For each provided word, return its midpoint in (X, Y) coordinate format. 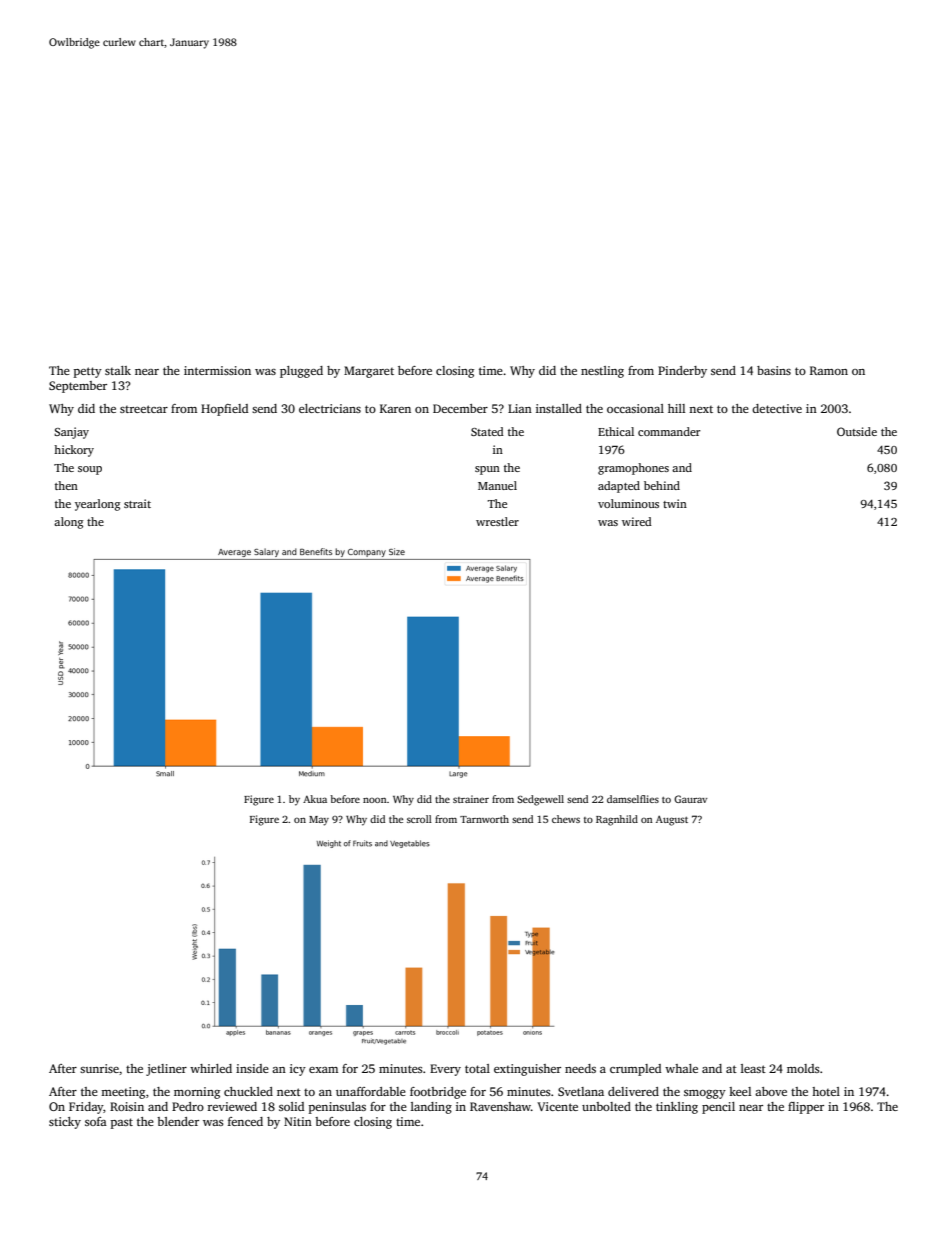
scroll (419, 819)
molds (803, 1068)
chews (566, 819)
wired (637, 521)
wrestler (497, 521)
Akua (315, 799)
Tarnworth (484, 819)
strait (137, 503)
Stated (487, 431)
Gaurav (690, 799)
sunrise (99, 1068)
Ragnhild (617, 820)
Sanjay (71, 433)
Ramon (829, 370)
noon (375, 800)
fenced (245, 1121)
